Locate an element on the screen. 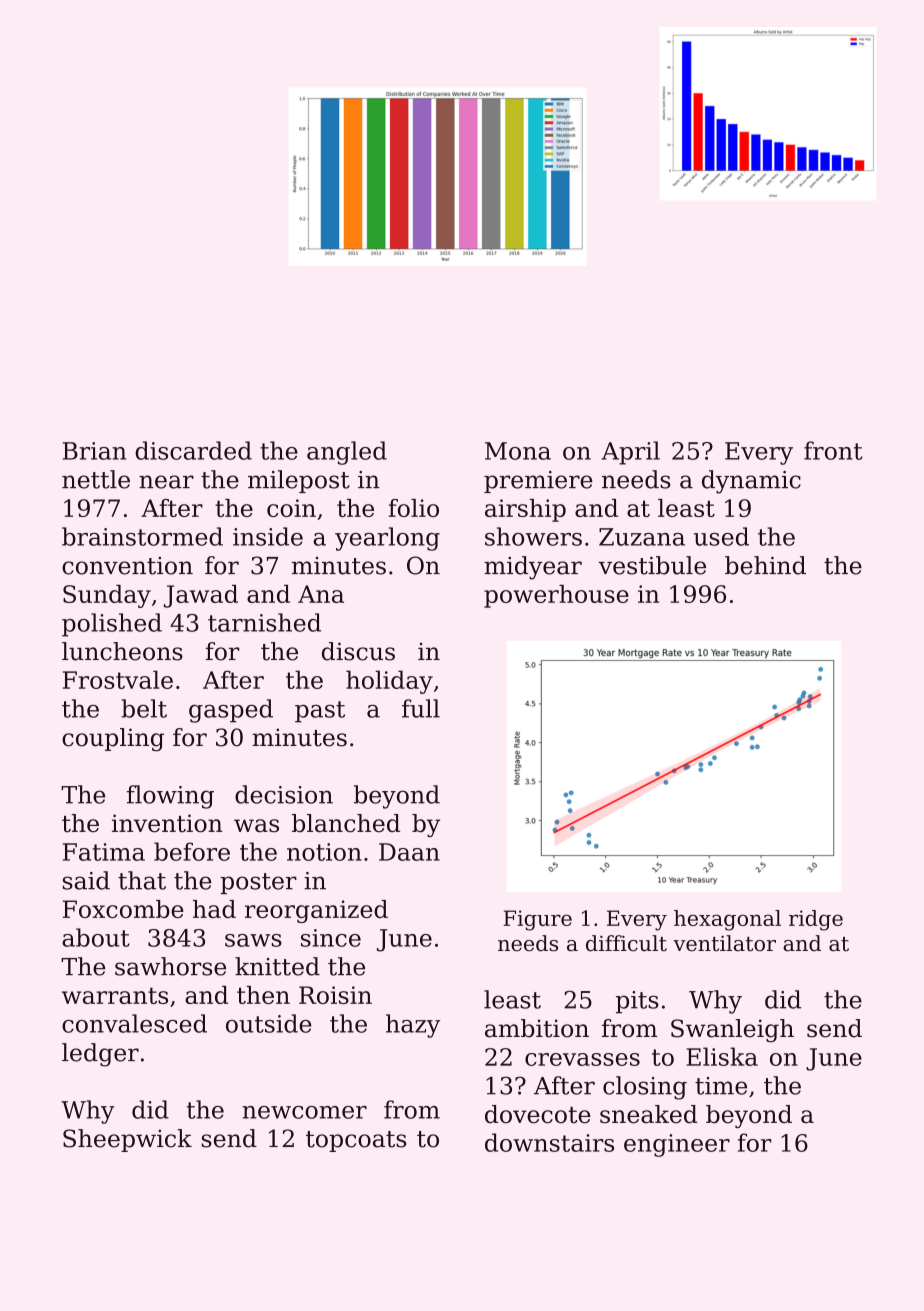  powerhouse is located at coordinates (556, 596).
